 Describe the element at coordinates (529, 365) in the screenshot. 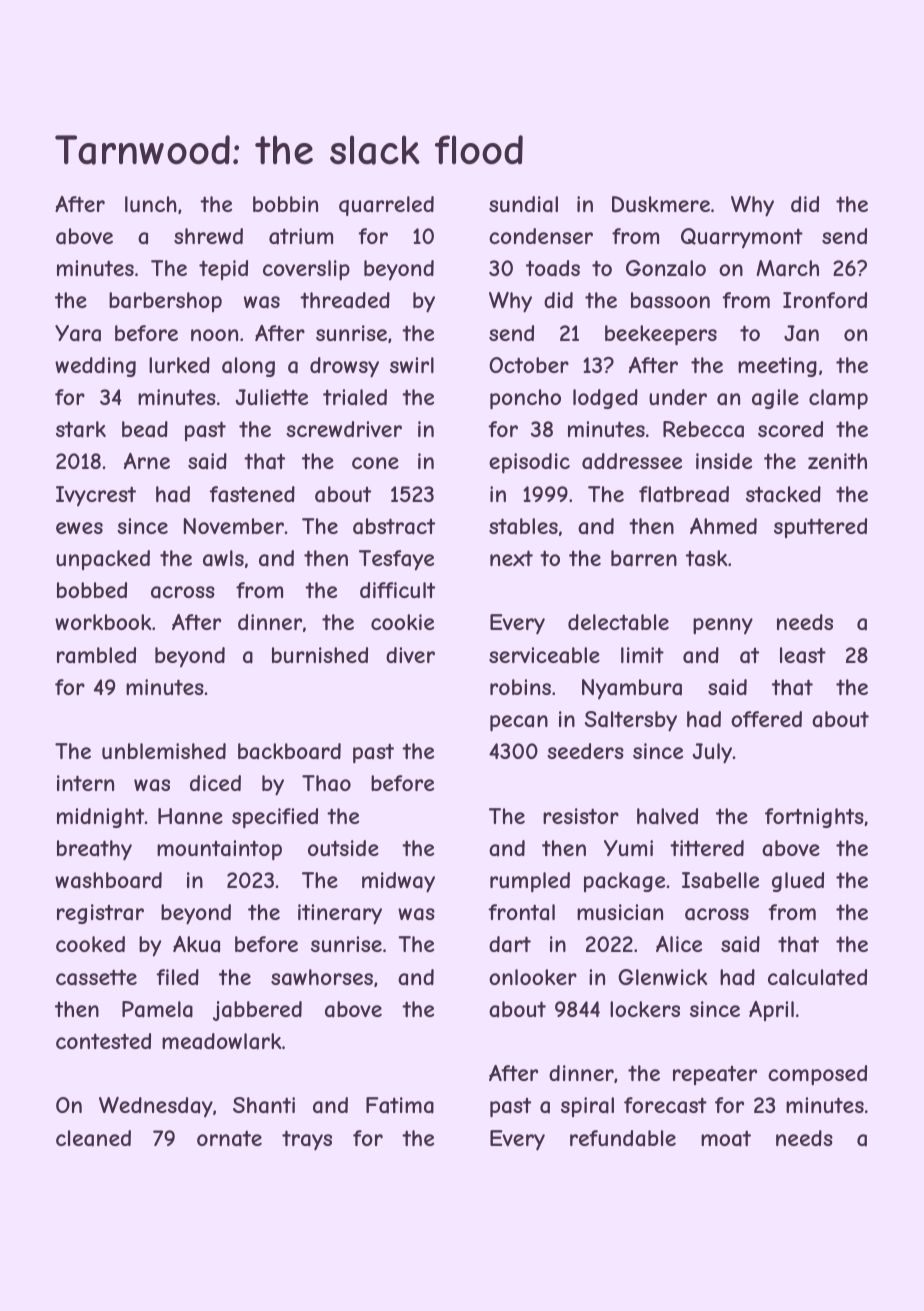

I see `October` at that location.
